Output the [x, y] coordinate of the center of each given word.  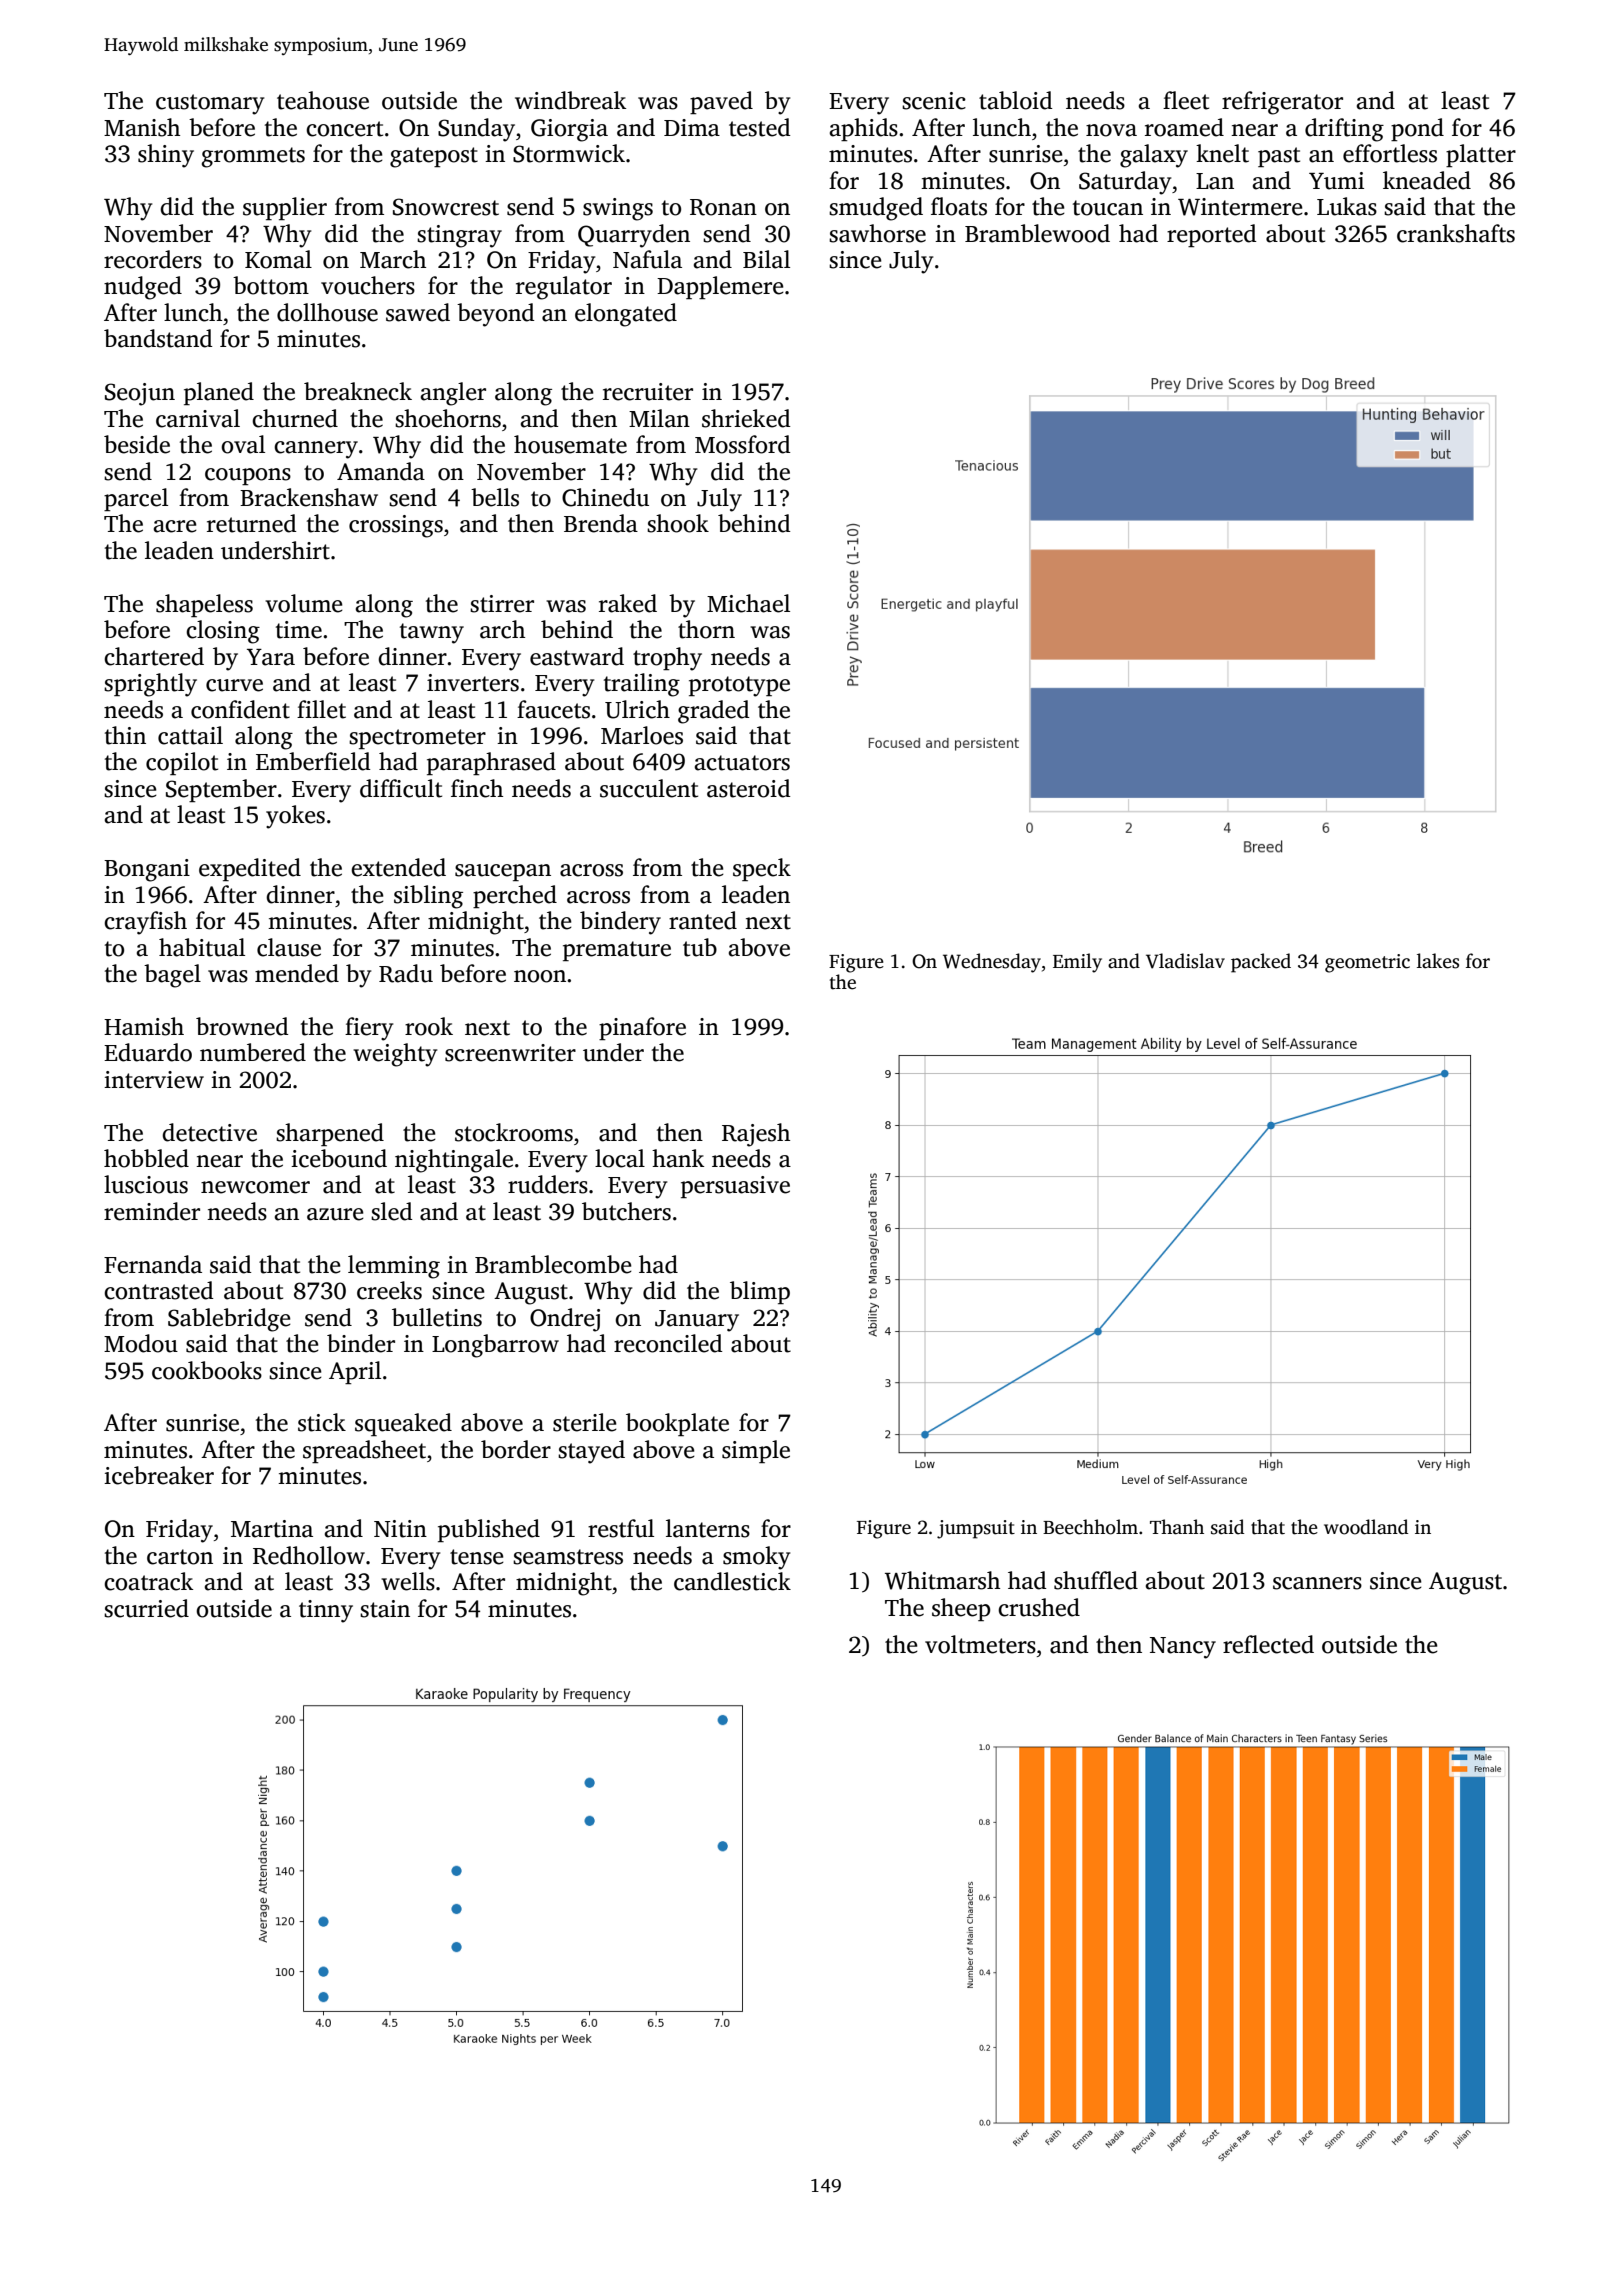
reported [1211, 235]
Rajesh [756, 1135]
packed [1261, 963]
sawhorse [877, 233]
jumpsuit [976, 1529]
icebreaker [159, 1475]
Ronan [723, 207]
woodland [1366, 1527]
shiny [166, 156]
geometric [1367, 963]
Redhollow [309, 1555]
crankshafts [1456, 233]
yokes [295, 817]
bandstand [158, 338]
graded [713, 712]
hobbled [146, 1158]
